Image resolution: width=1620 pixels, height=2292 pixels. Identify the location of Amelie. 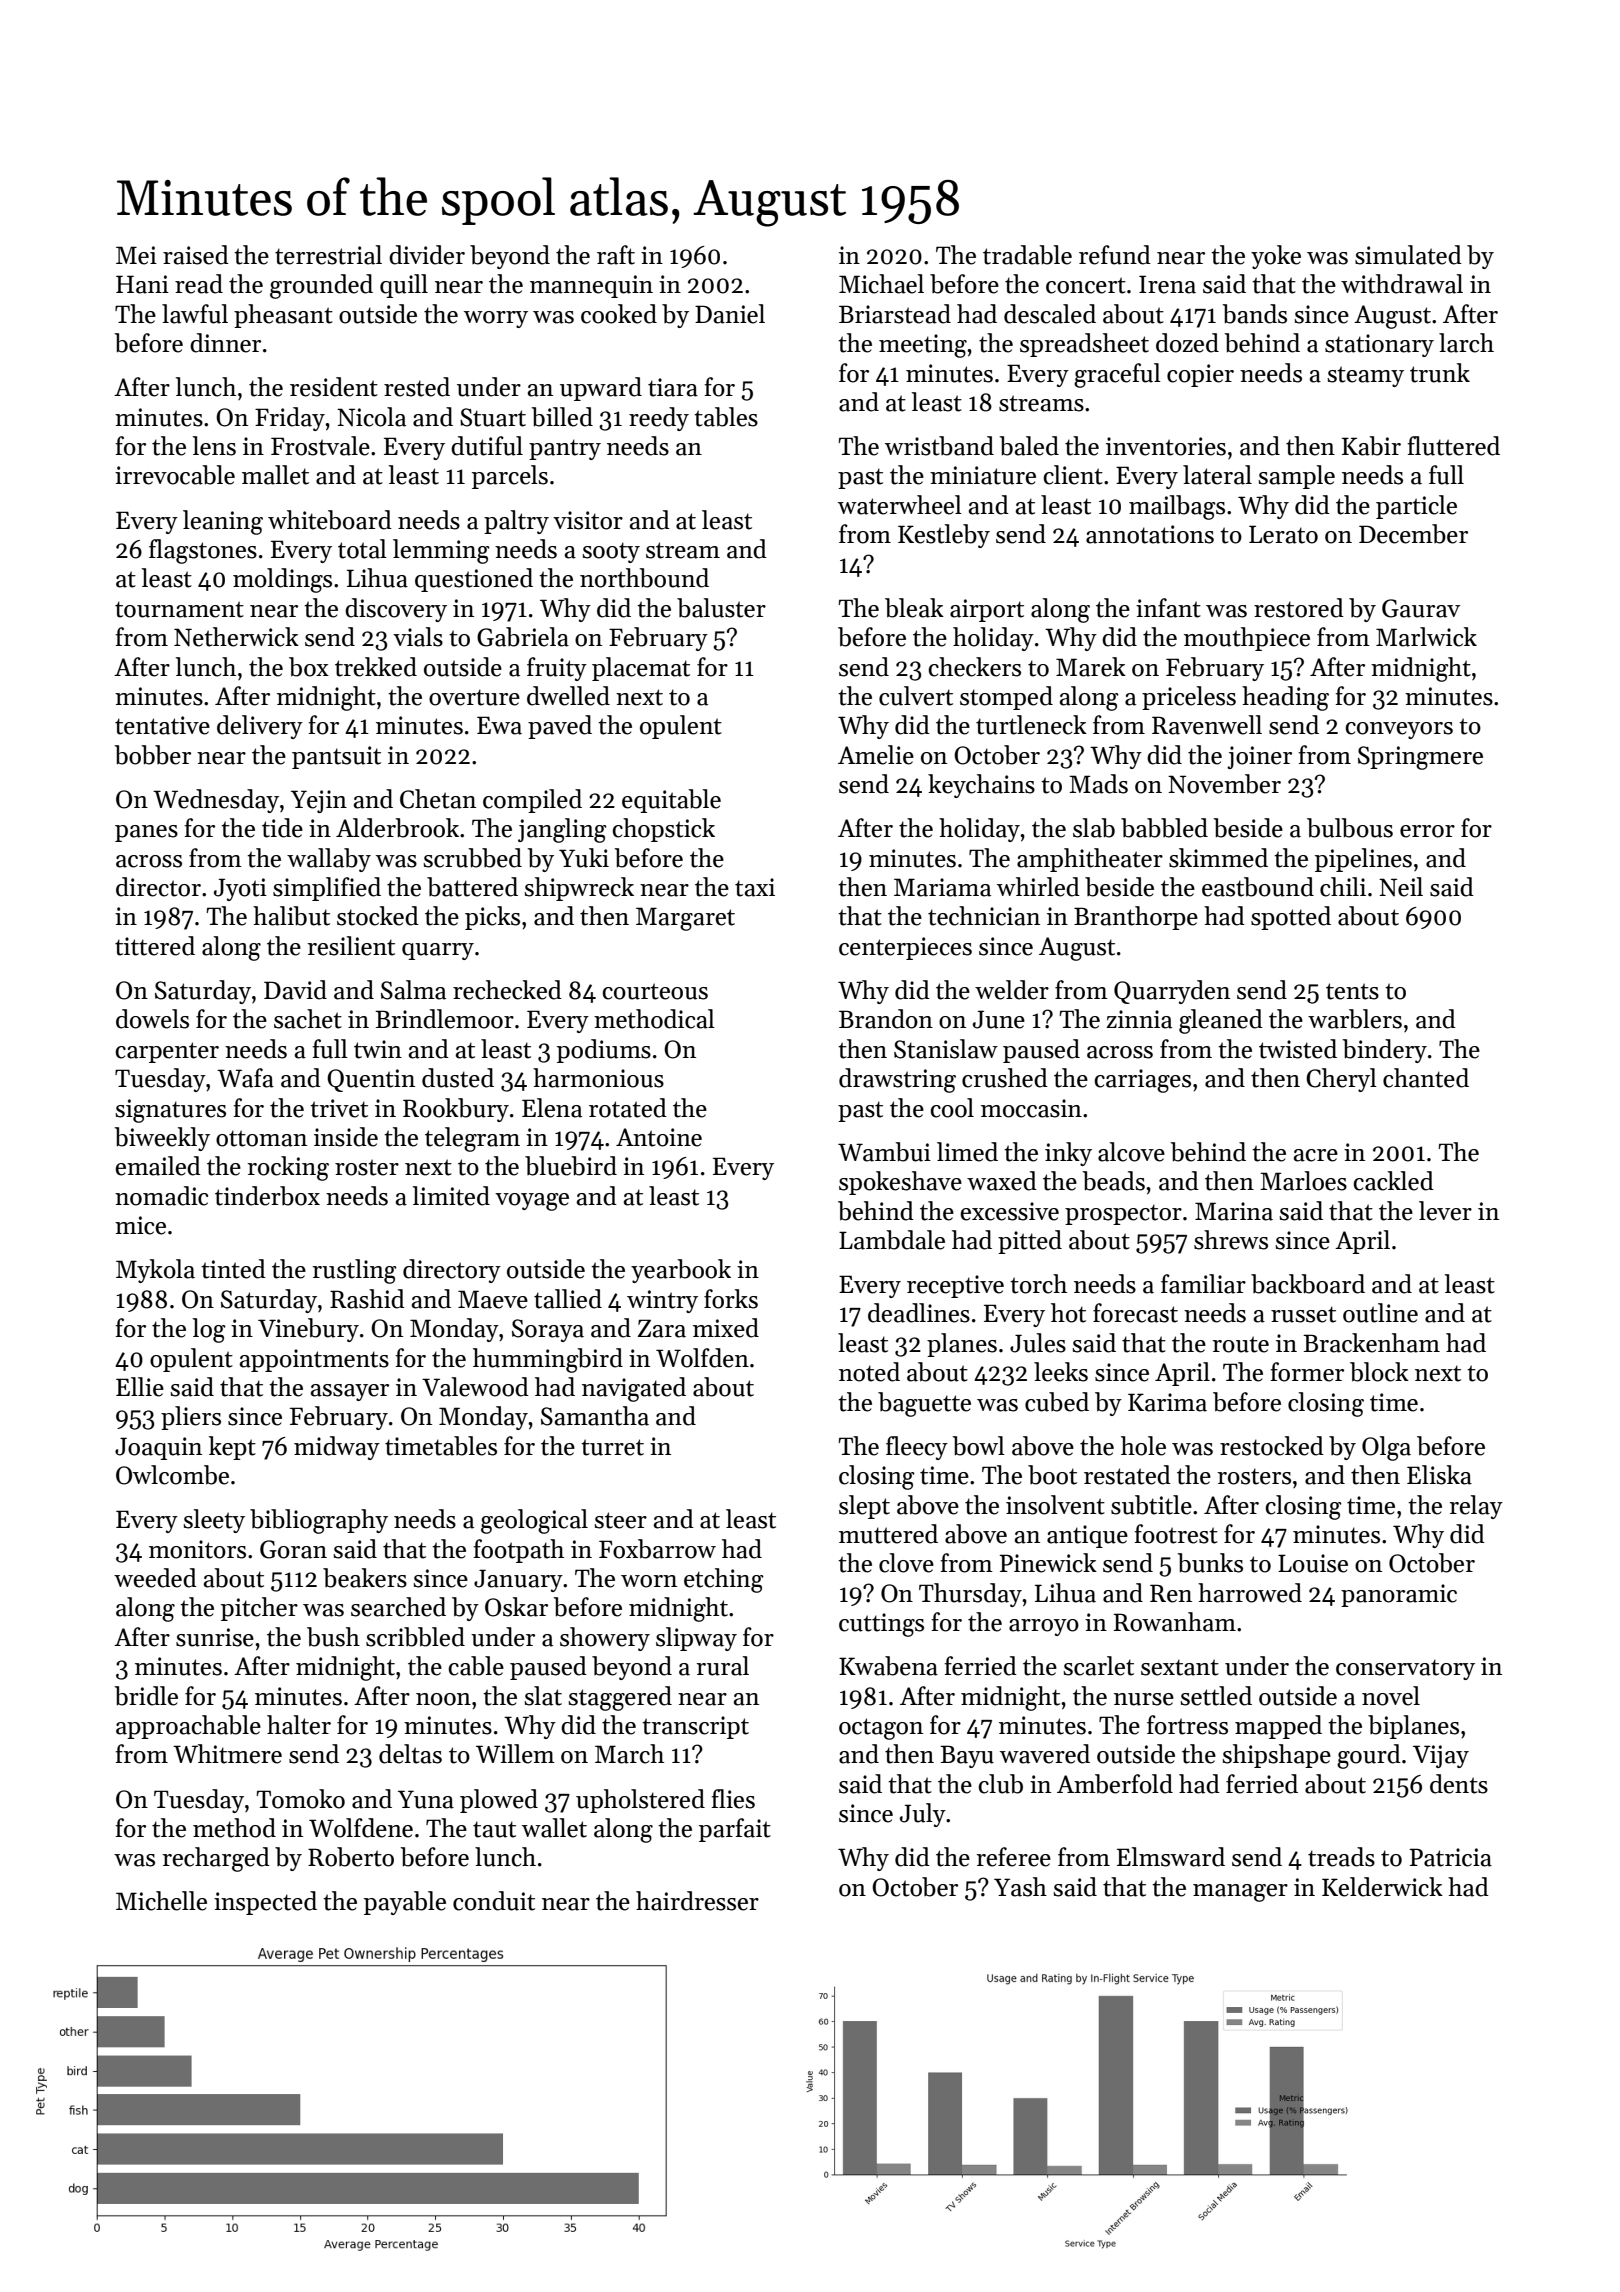
(876, 755).
